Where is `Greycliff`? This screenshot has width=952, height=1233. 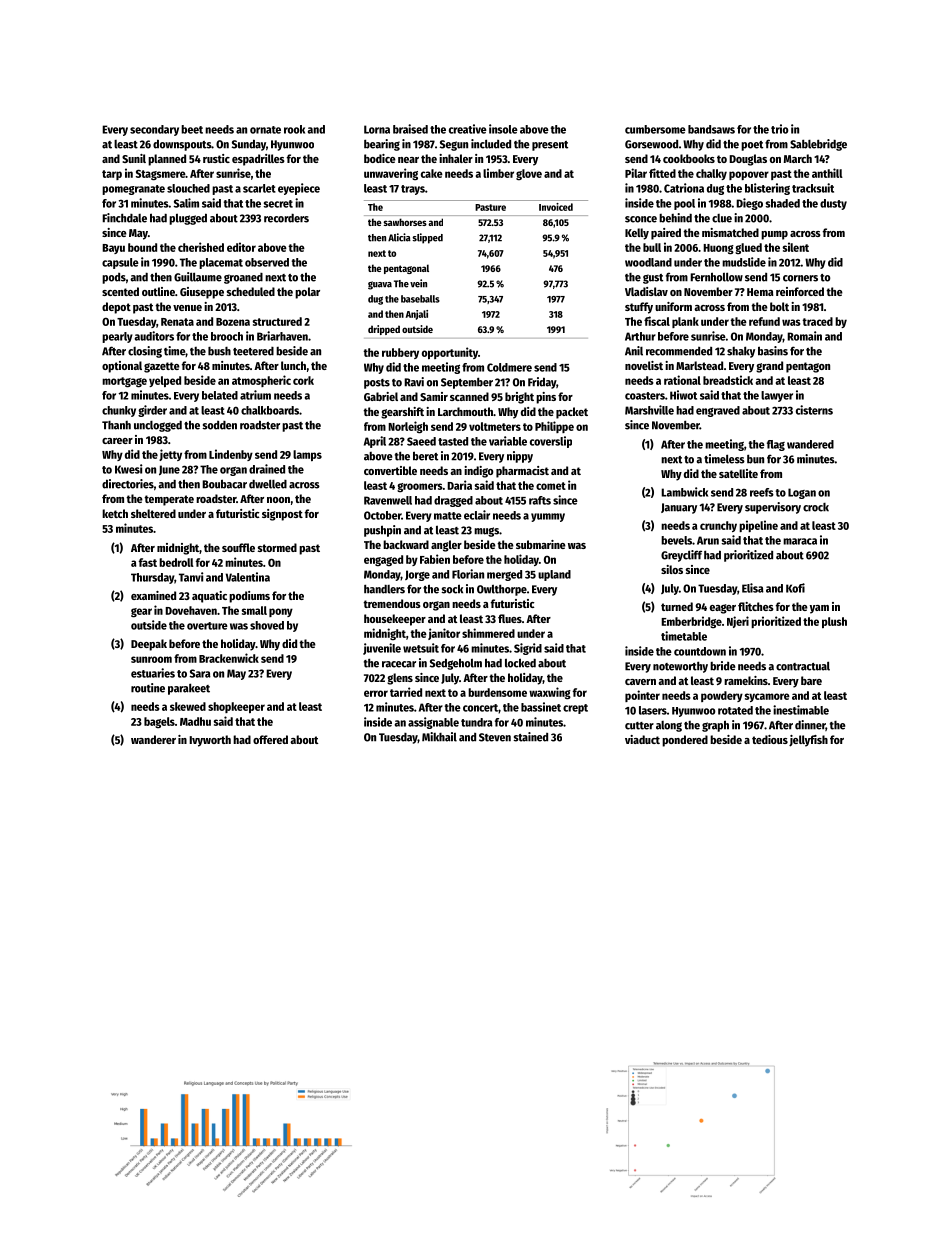 Greycliff is located at coordinates (681, 556).
